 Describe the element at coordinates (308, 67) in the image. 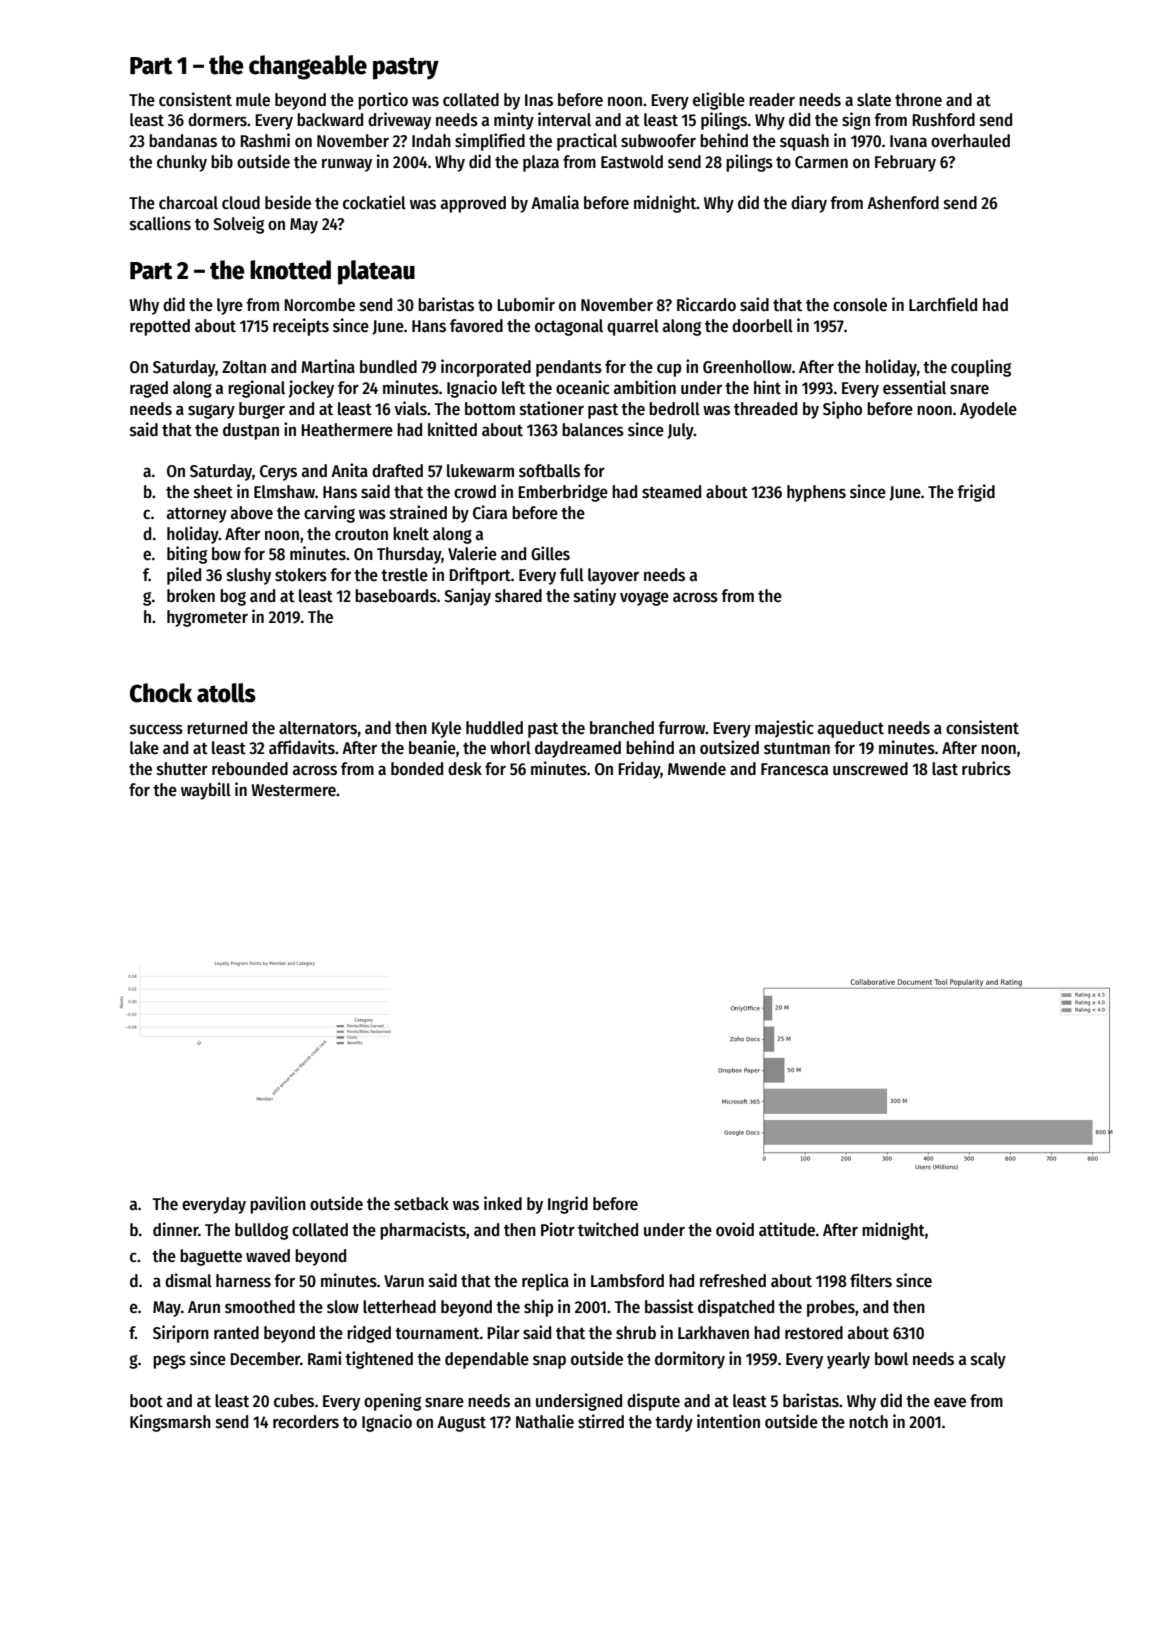

I see `changeable` at that location.
